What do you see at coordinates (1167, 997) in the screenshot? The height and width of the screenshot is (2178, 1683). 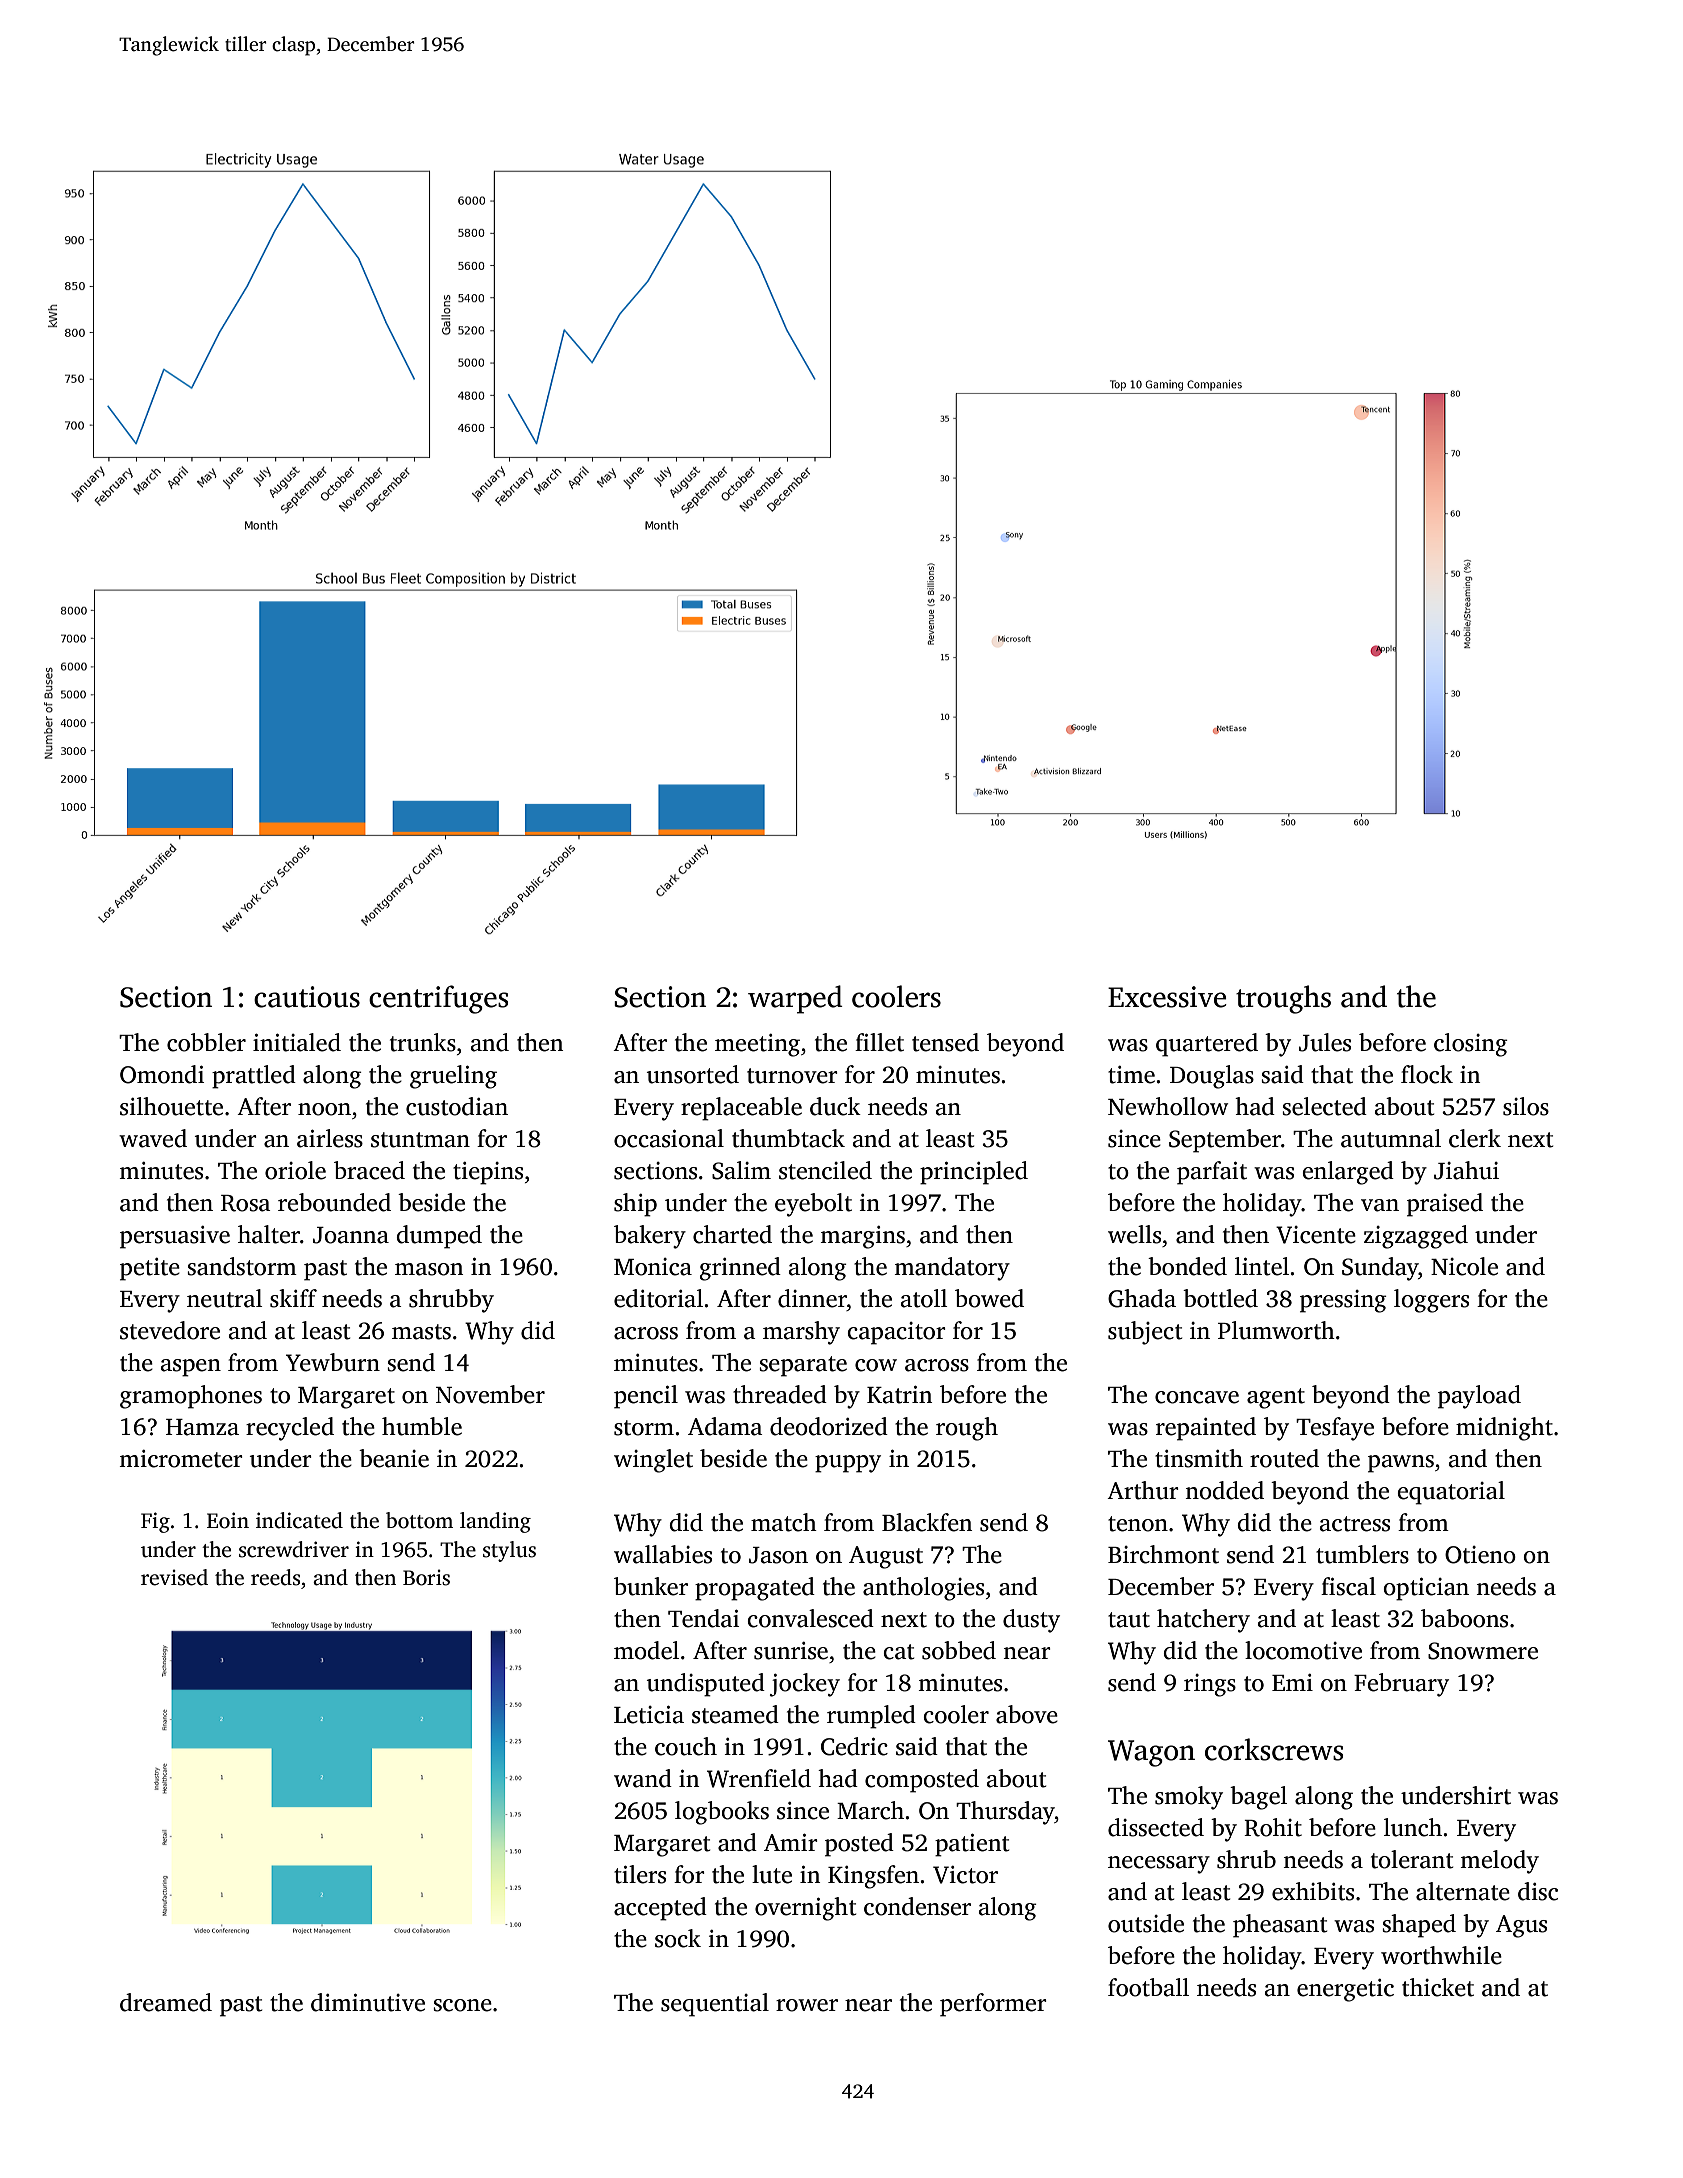 I see `Excessive` at bounding box center [1167, 997].
